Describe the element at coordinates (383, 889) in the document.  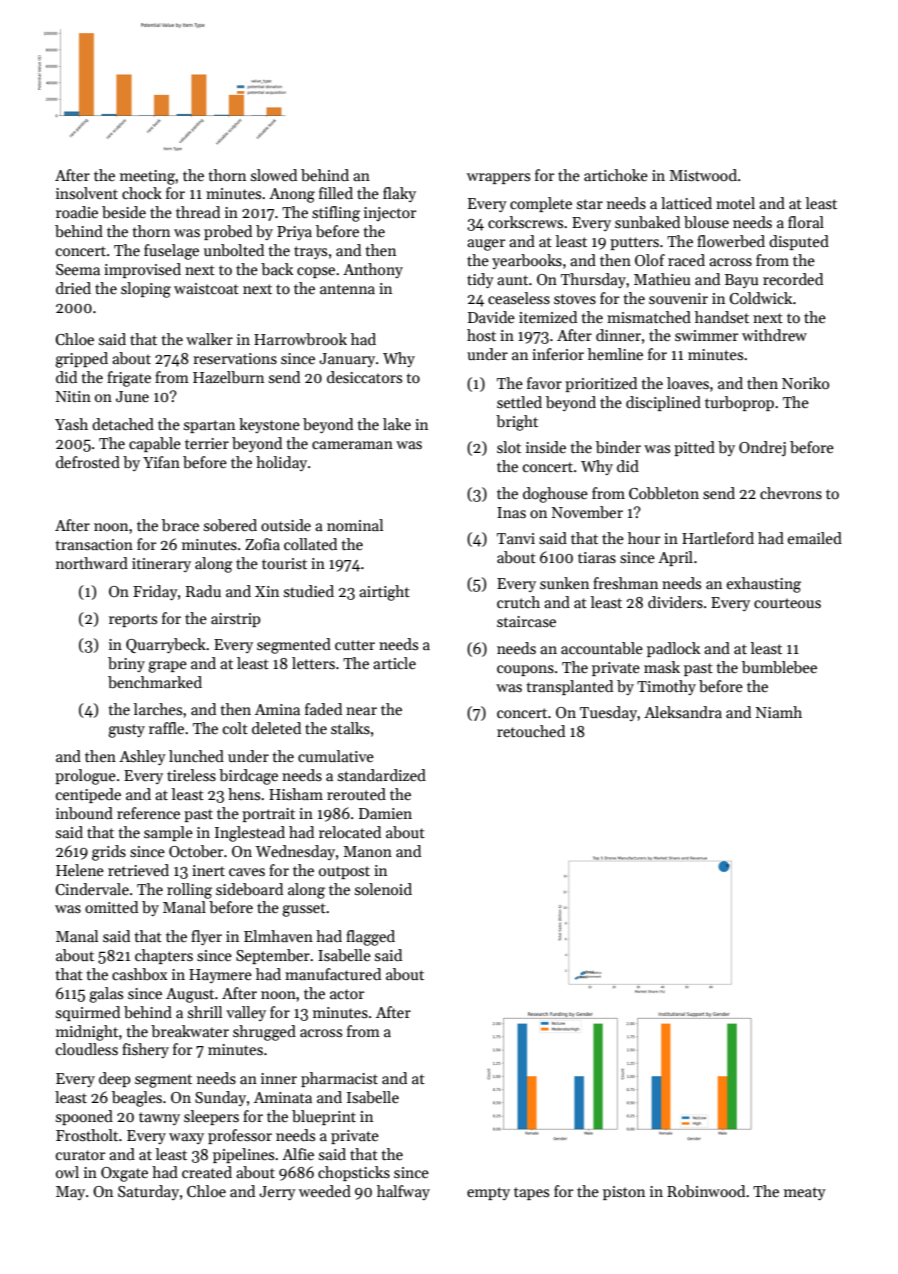
I see `solenoid` at that location.
